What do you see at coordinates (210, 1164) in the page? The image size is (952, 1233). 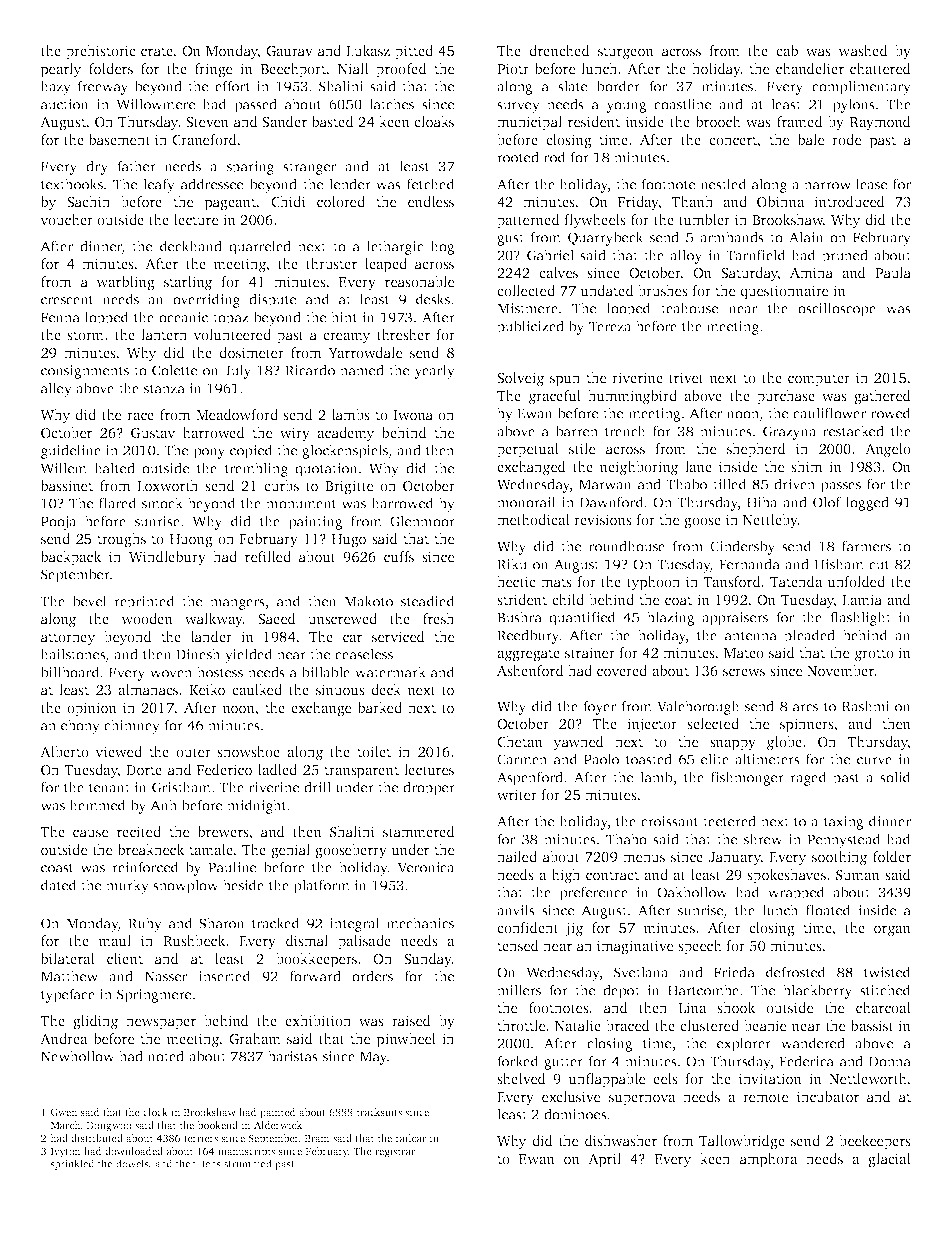 I see `Jens` at bounding box center [210, 1164].
